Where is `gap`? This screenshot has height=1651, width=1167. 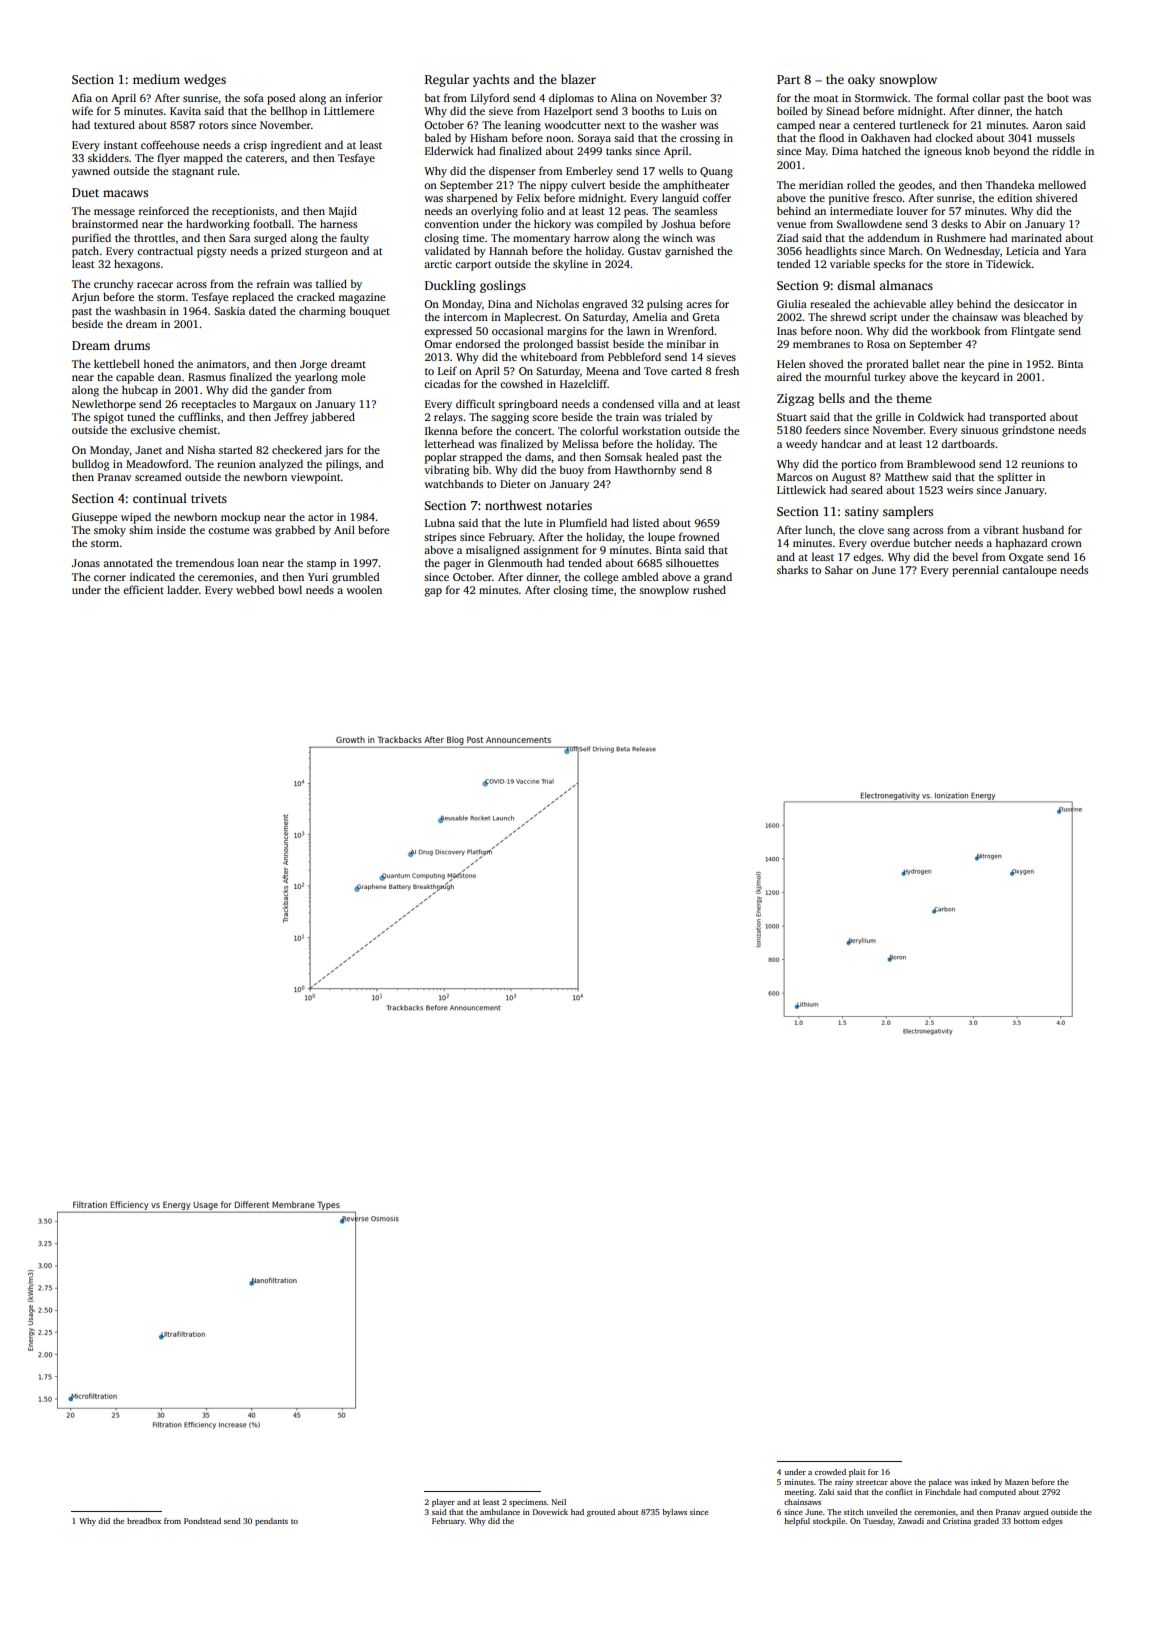
gap is located at coordinates (433, 592).
